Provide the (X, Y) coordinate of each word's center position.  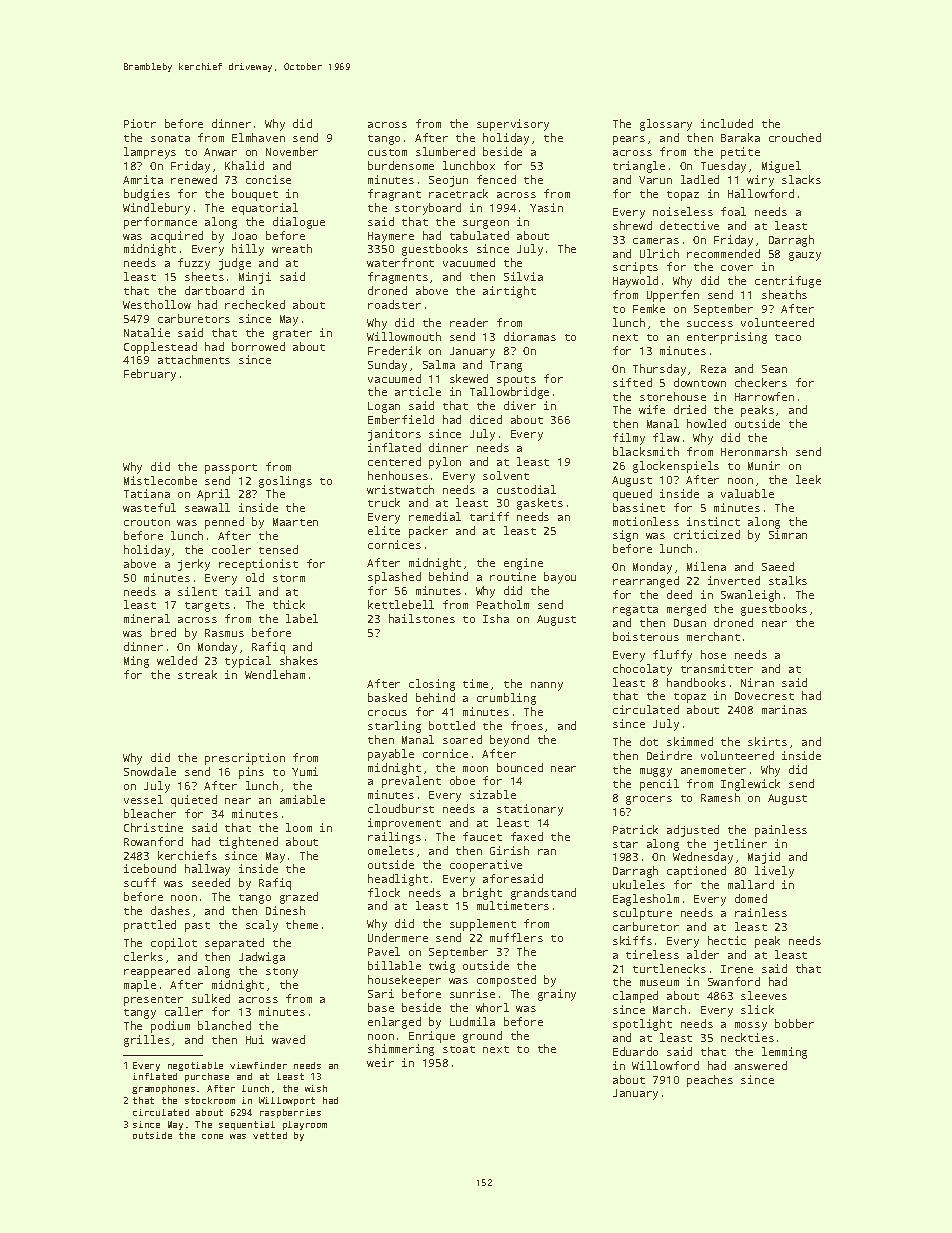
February (150, 375)
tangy (140, 1014)
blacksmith (646, 451)
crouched (795, 137)
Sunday (387, 366)
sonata (170, 138)
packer (428, 532)
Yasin (546, 207)
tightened (248, 843)
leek (808, 479)
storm (289, 578)
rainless (761, 912)
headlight (398, 880)
